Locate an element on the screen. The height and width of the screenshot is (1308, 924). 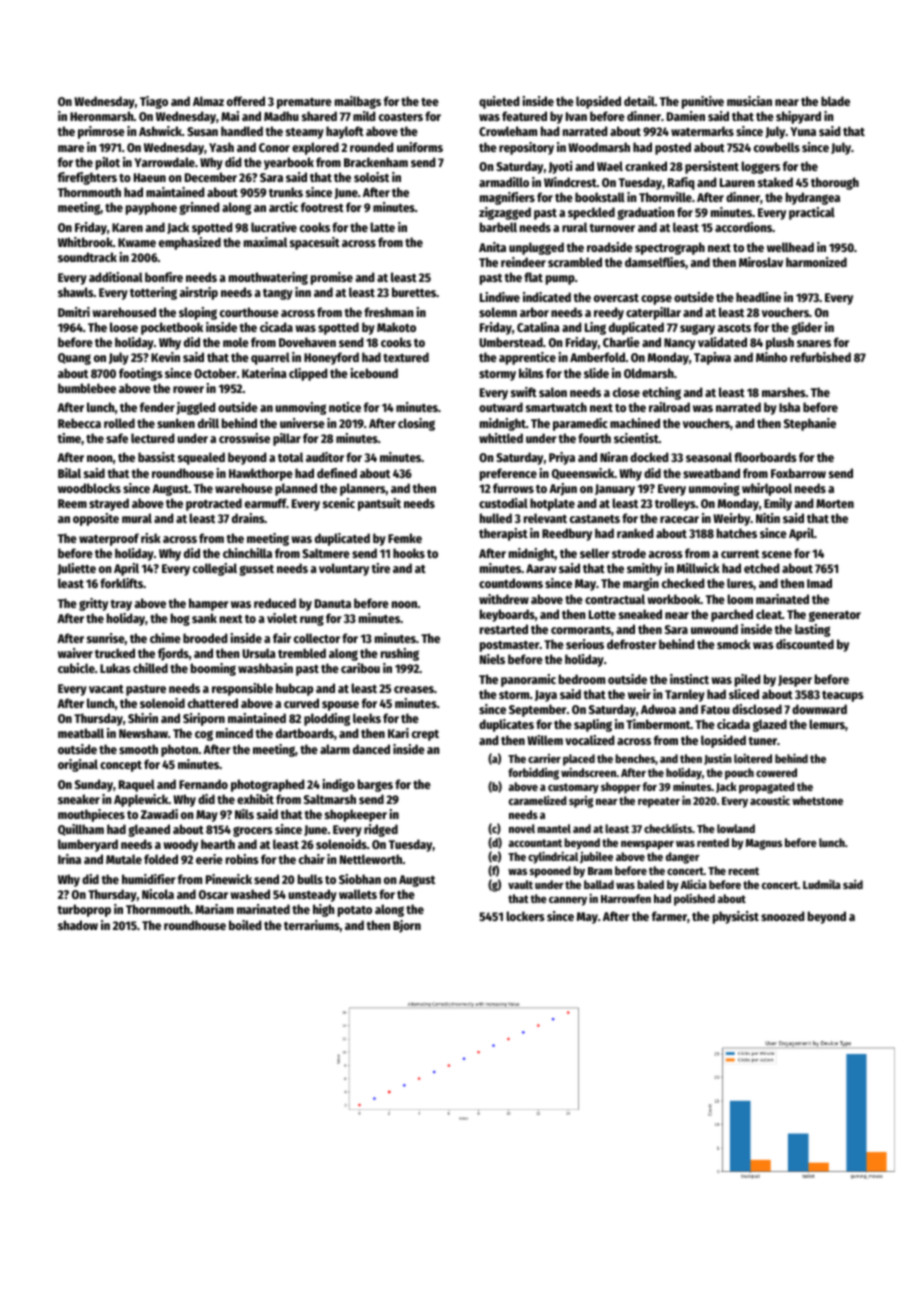
unplugged is located at coordinates (536, 248).
